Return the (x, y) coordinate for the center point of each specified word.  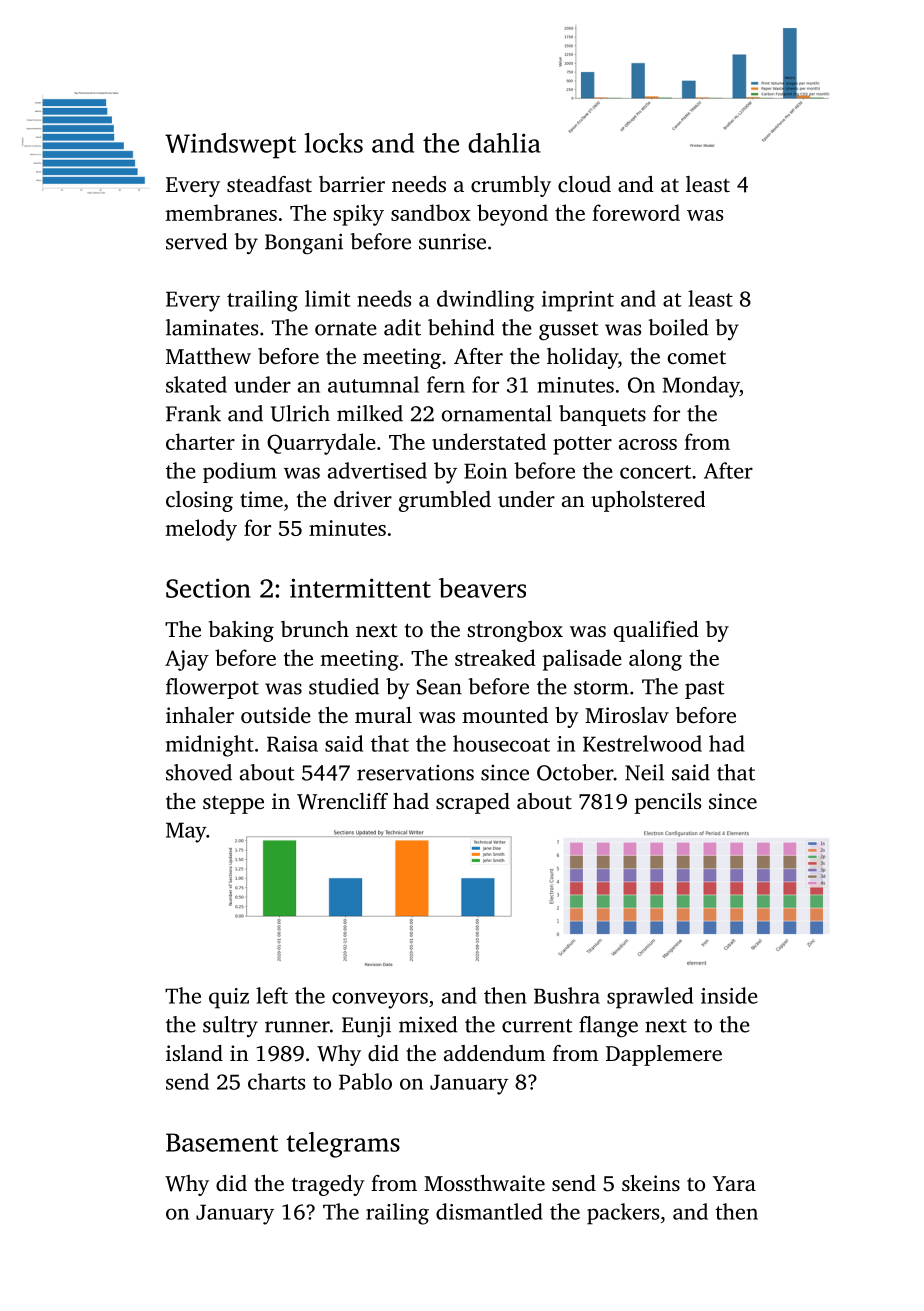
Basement (222, 1142)
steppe (233, 805)
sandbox (431, 212)
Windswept (230, 146)
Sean (439, 687)
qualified (656, 631)
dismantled (489, 1211)
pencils (668, 803)
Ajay (187, 660)
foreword (636, 212)
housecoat (501, 743)
